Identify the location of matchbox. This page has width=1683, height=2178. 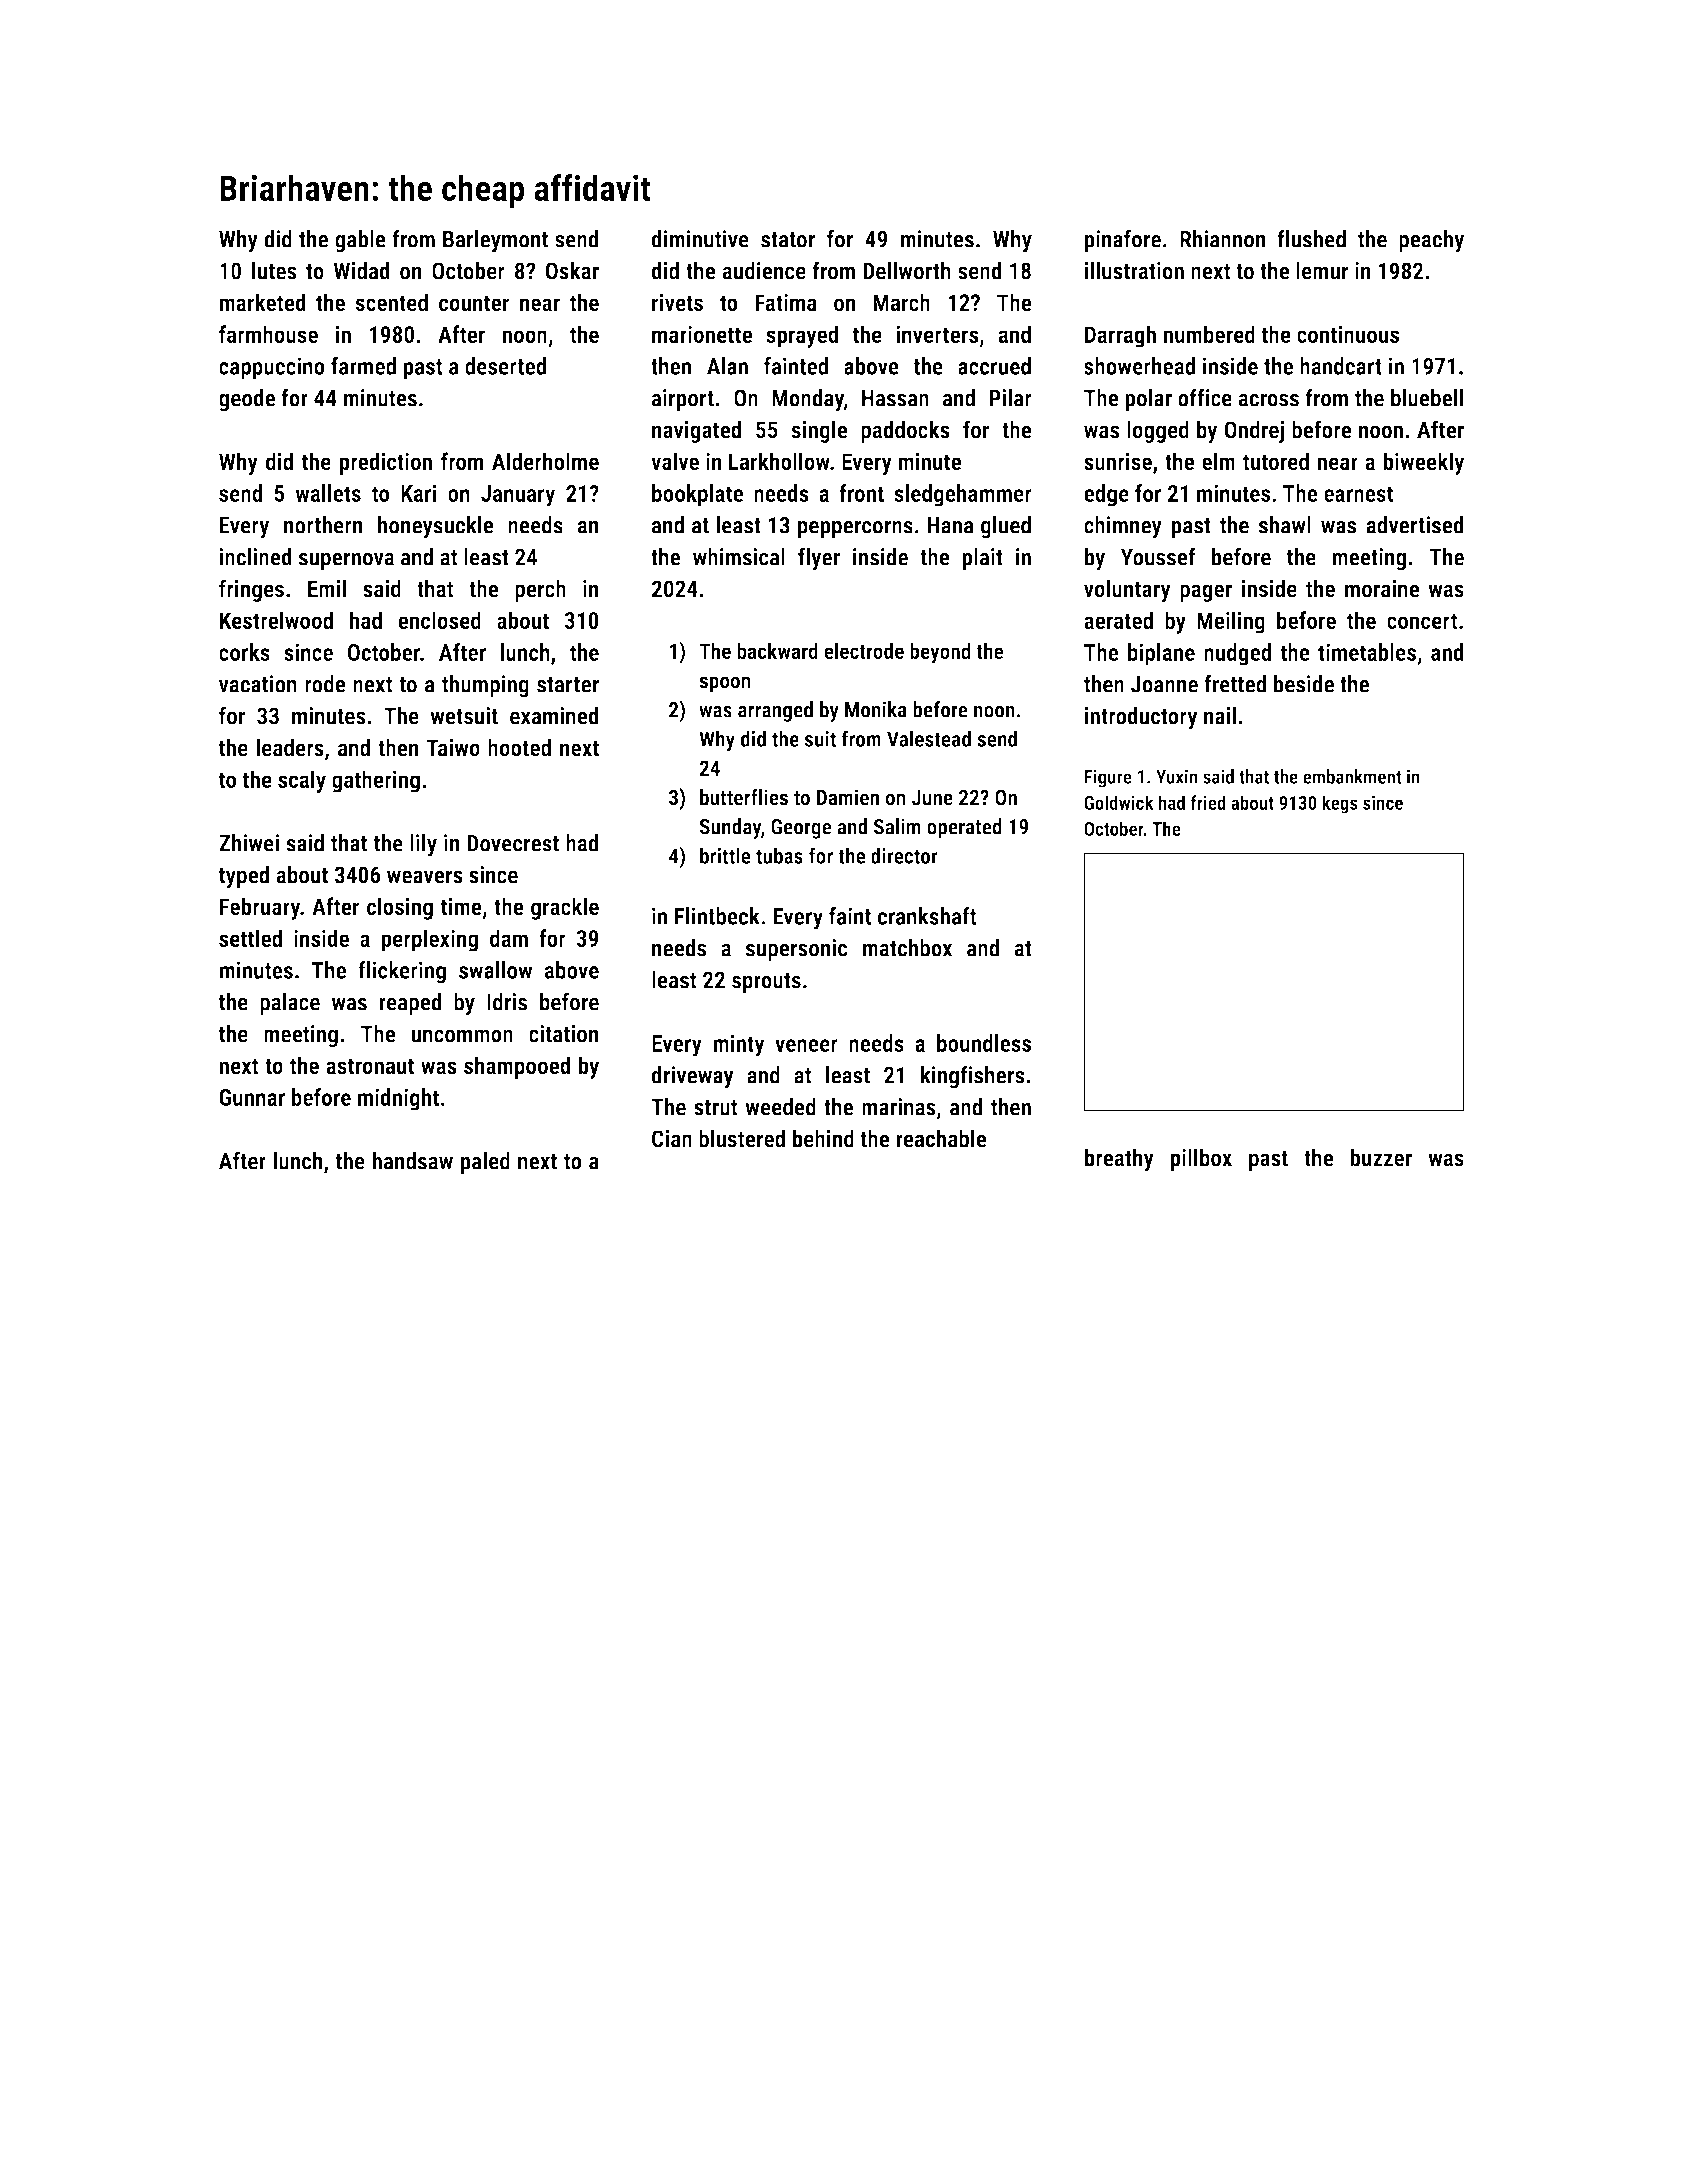
(907, 948).
